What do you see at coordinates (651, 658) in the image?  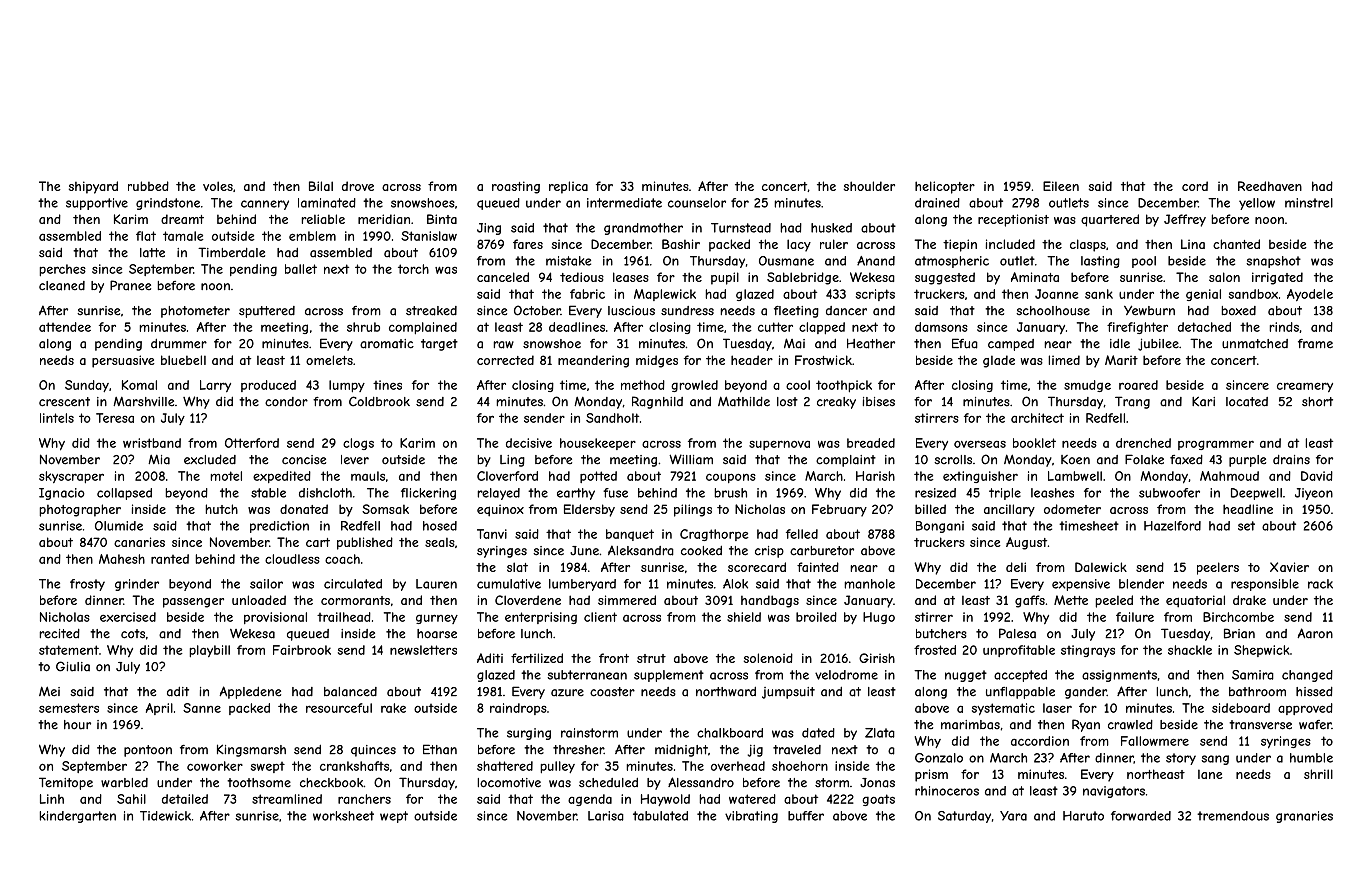 I see `strut` at bounding box center [651, 658].
